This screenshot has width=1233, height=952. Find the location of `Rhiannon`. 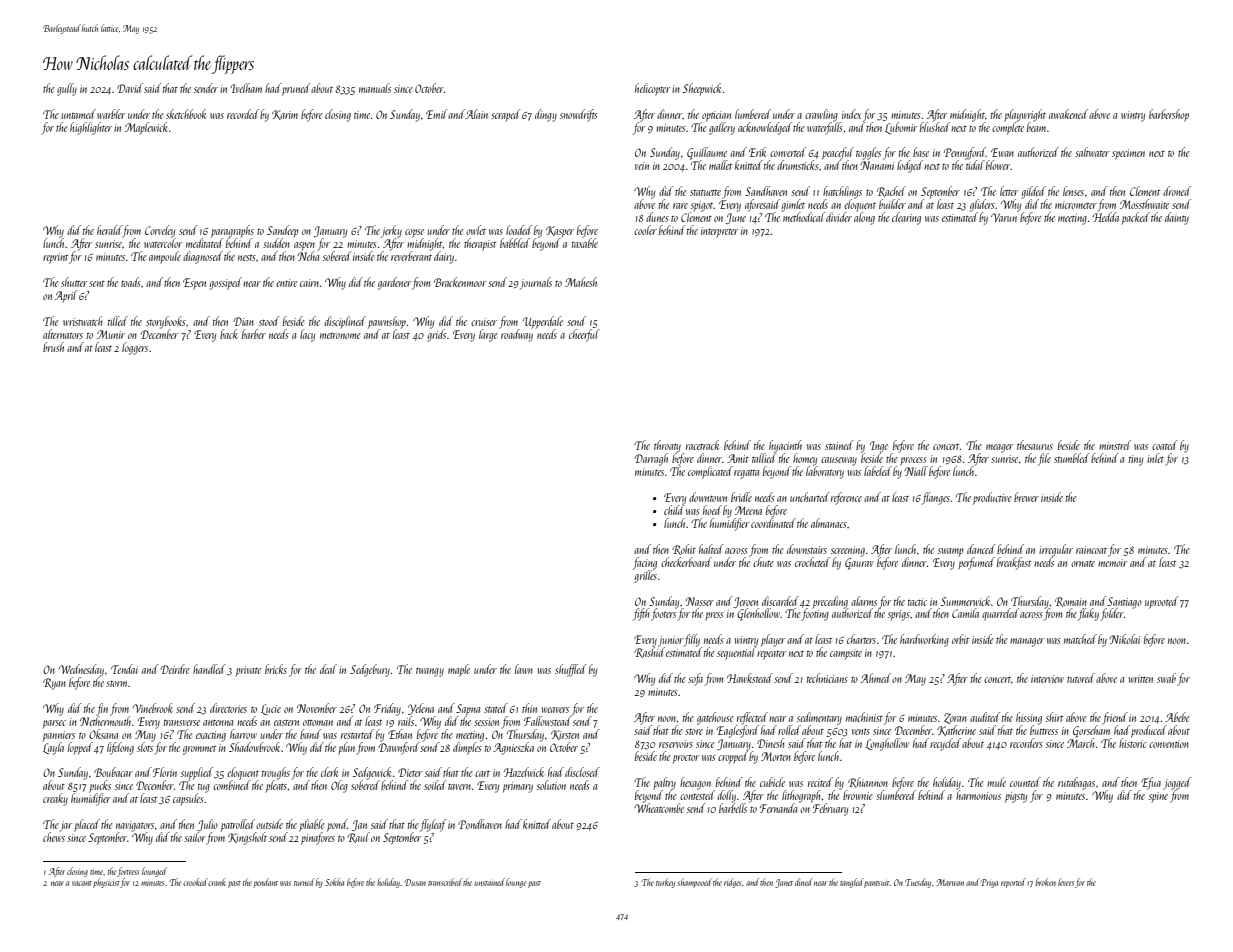

Rhiannon is located at coordinates (868, 782).
